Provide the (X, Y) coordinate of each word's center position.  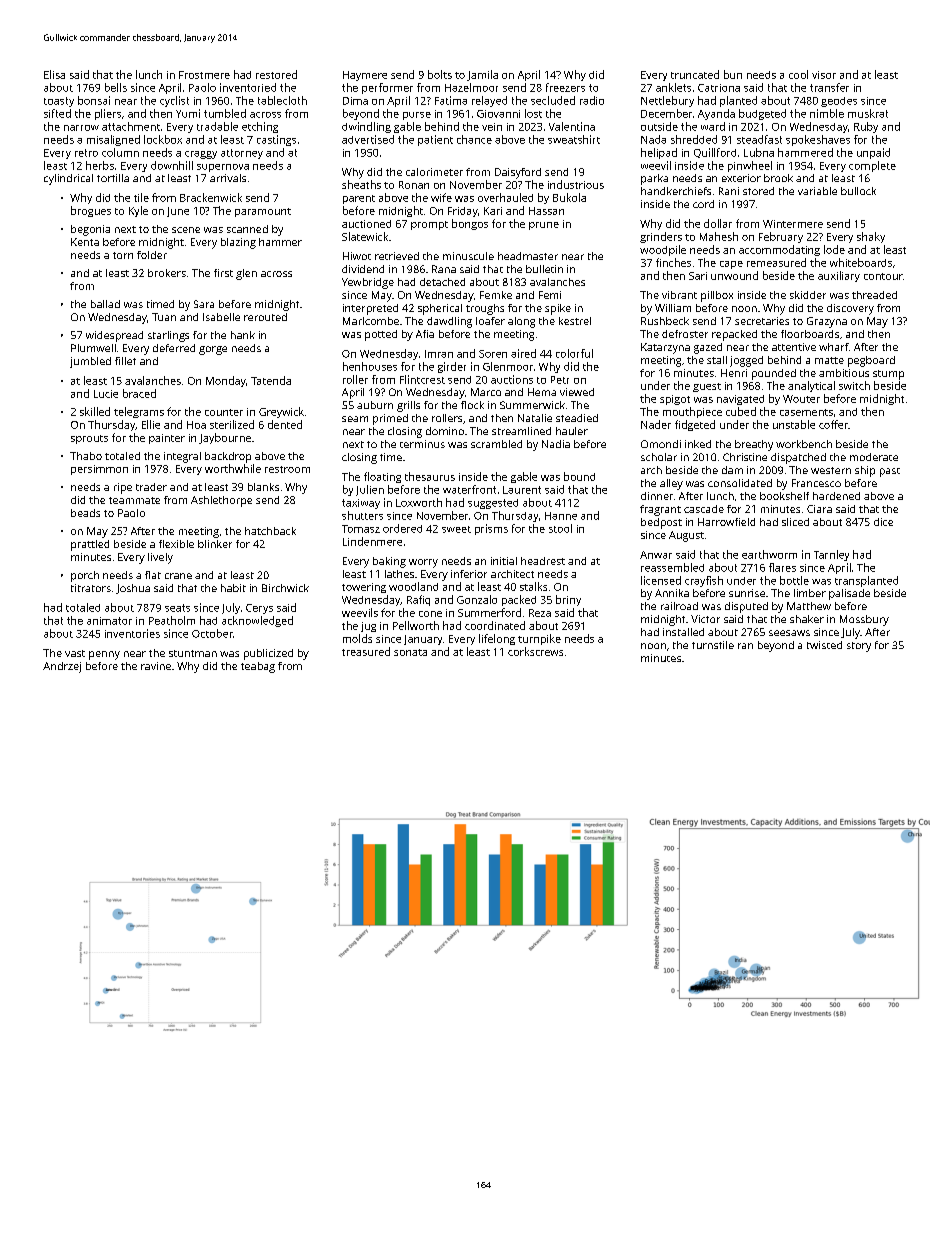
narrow (81, 128)
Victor (705, 619)
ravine (156, 666)
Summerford (489, 612)
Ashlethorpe (221, 501)
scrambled (496, 444)
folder (152, 255)
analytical (811, 386)
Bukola (569, 197)
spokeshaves (818, 140)
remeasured (776, 262)
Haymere (365, 76)
